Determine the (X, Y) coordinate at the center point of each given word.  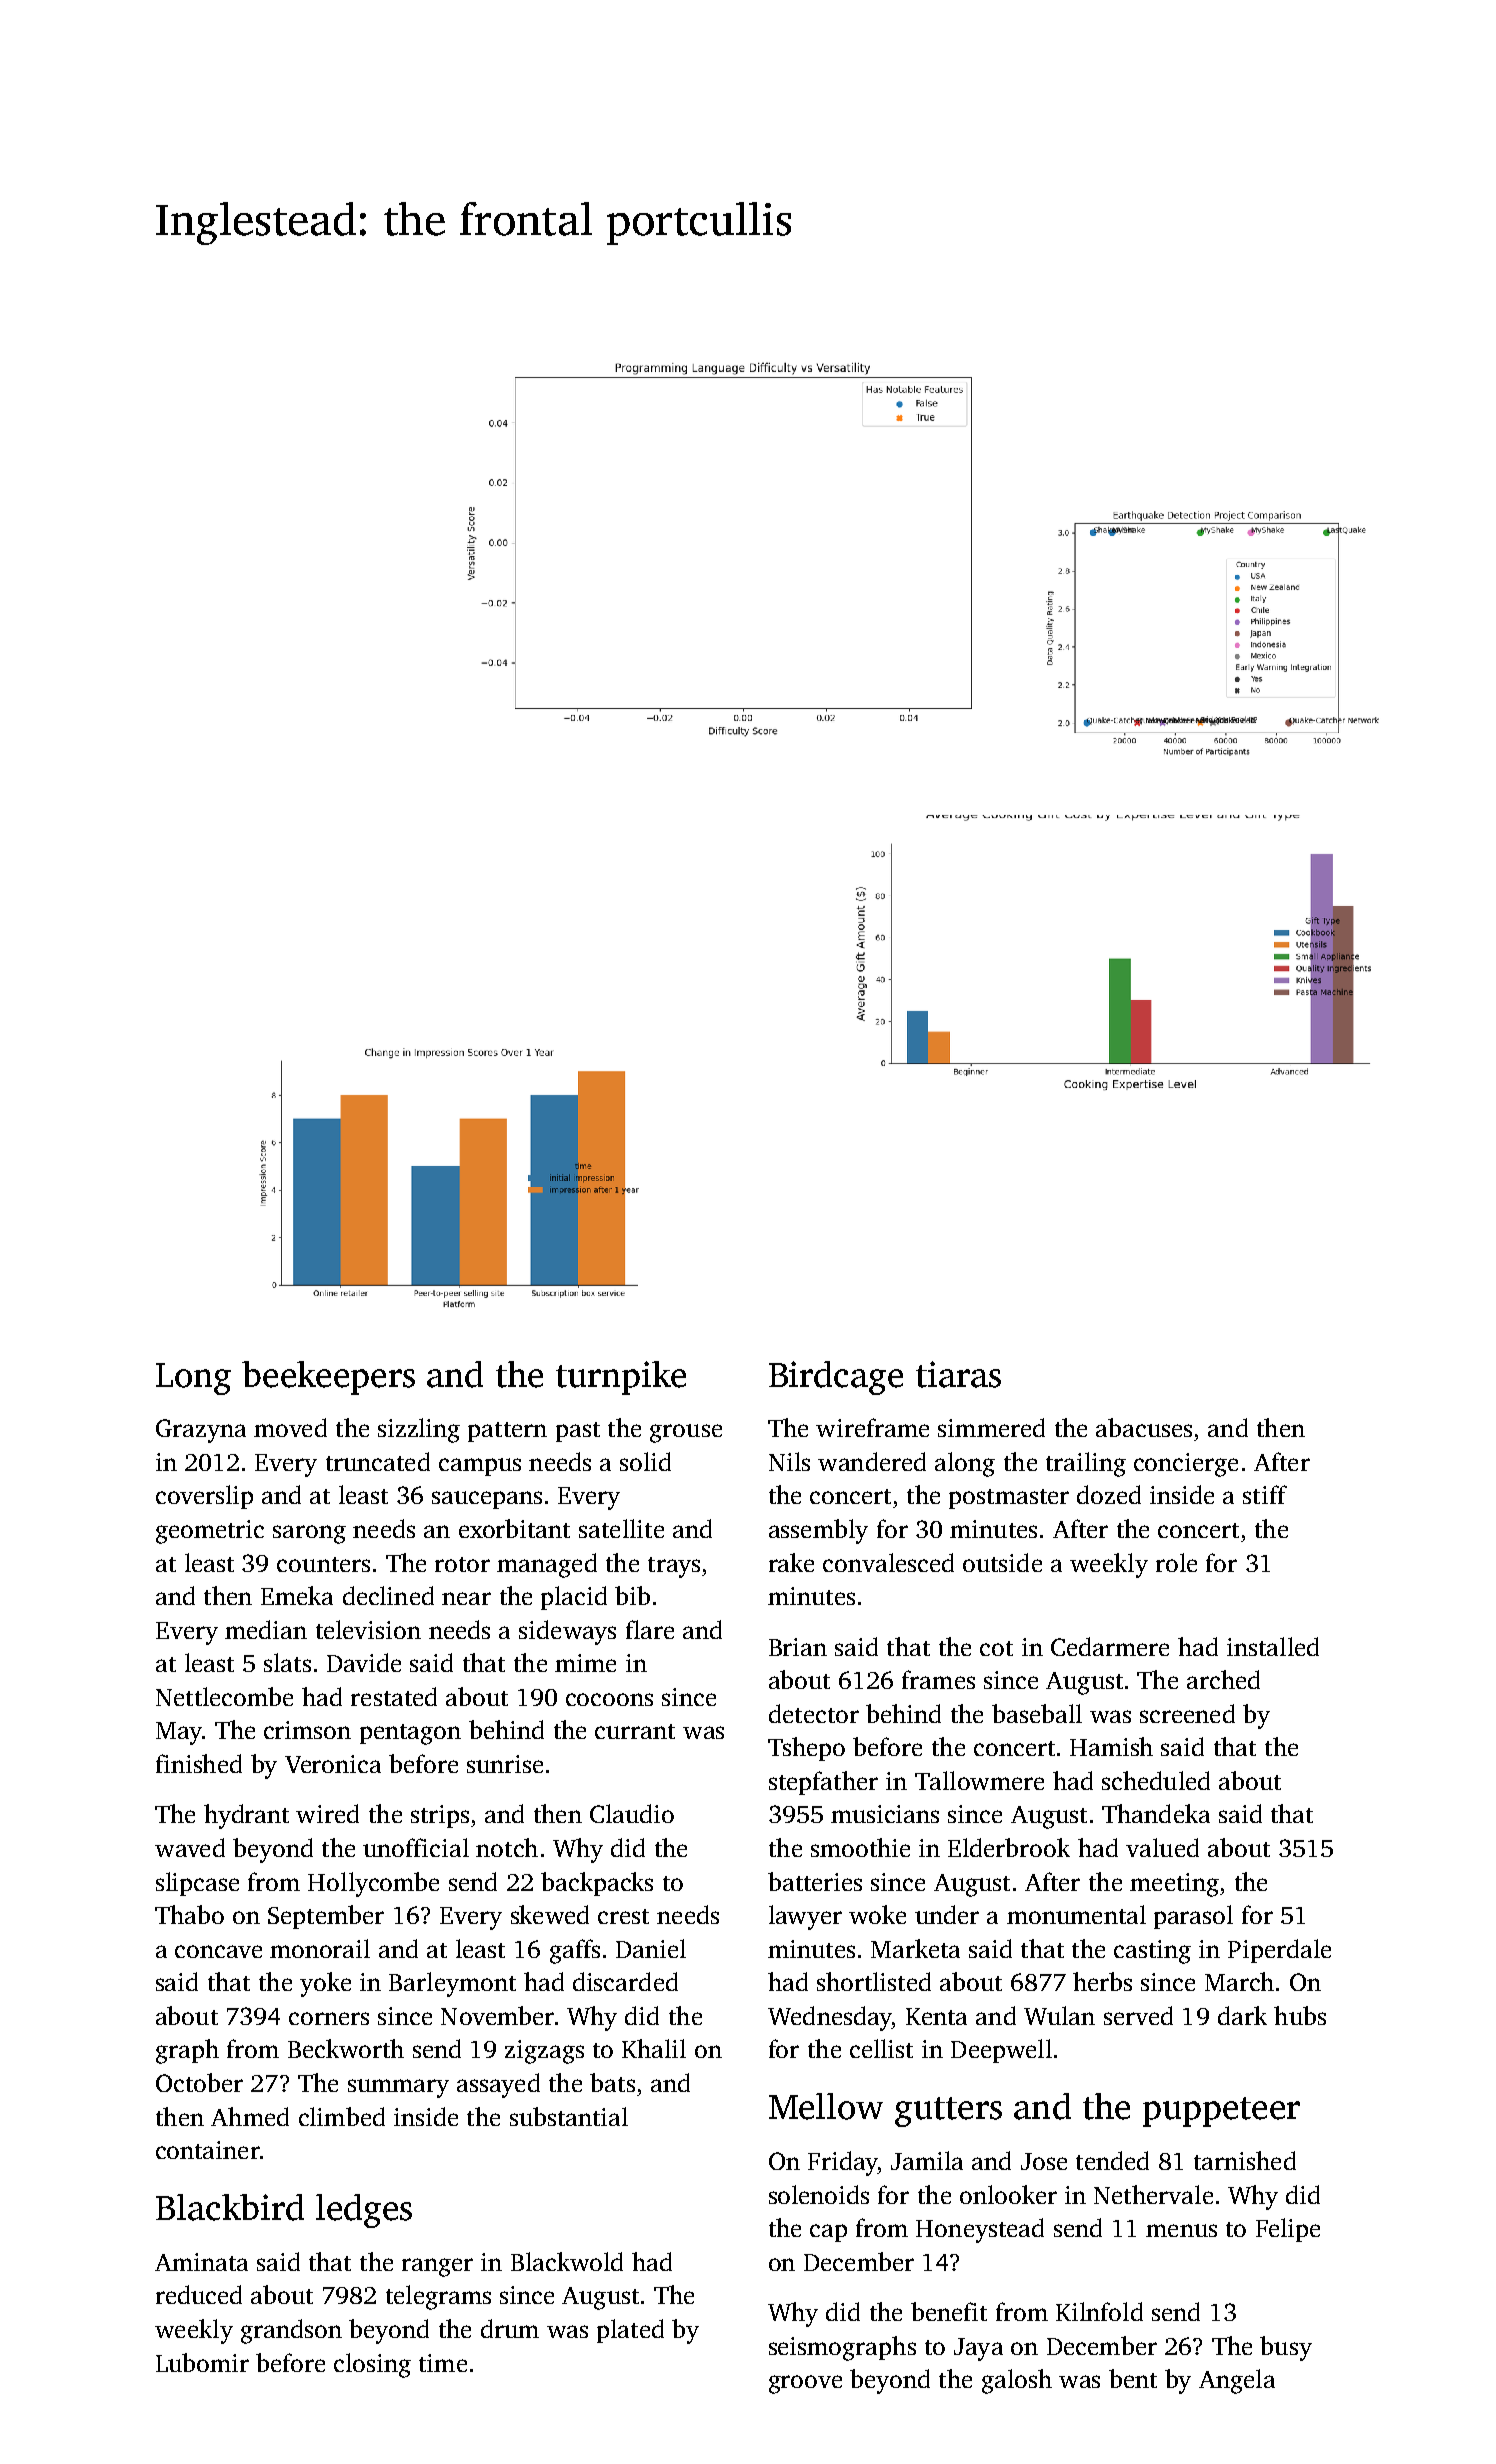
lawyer (805, 1917)
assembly (818, 1531)
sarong (309, 1534)
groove (805, 2384)
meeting (1174, 1885)
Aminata (201, 2262)
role (1176, 1562)
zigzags (544, 2052)
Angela (1237, 2381)
